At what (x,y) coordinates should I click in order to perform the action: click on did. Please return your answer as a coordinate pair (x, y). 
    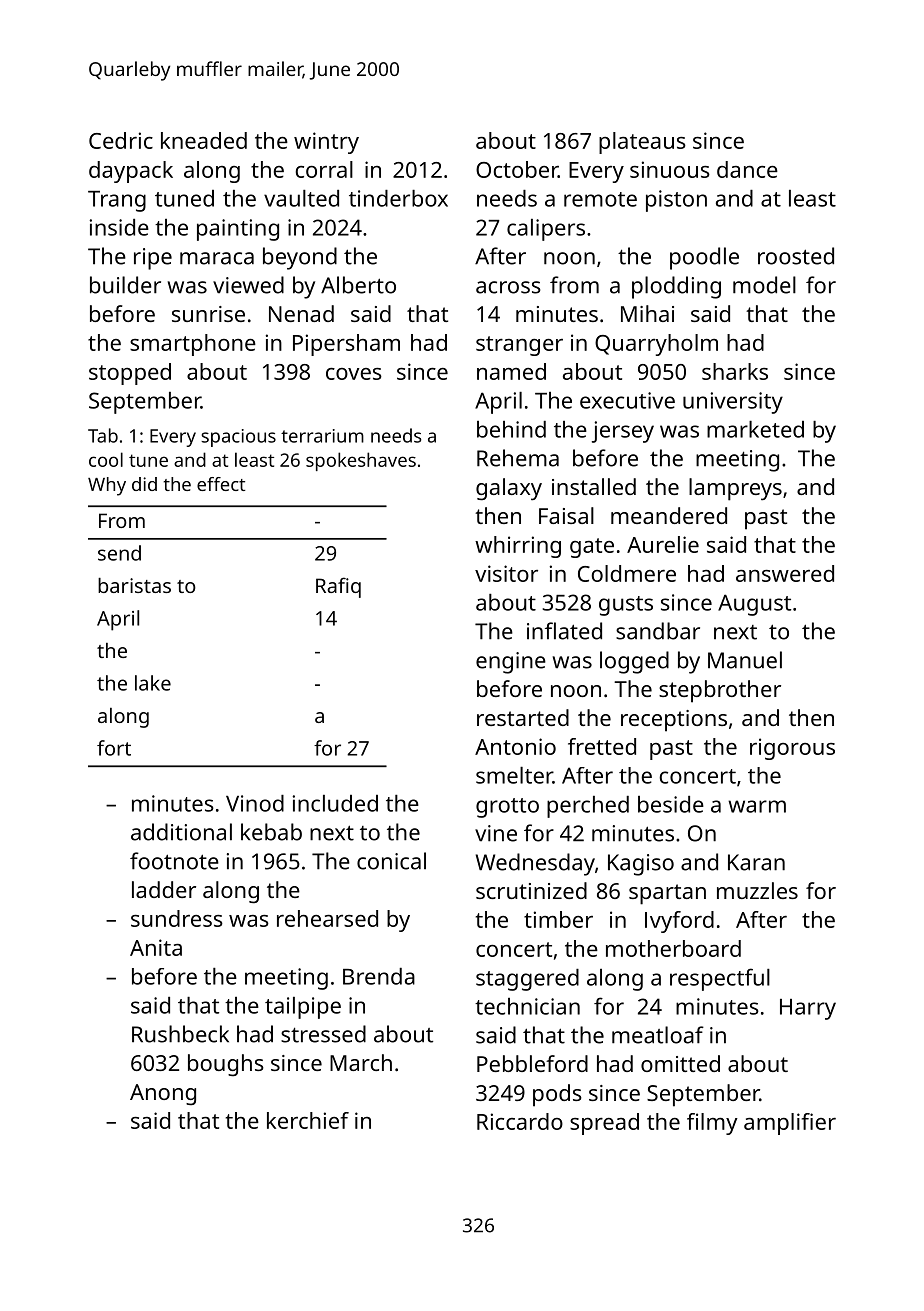
    Looking at the image, I should click on (144, 484).
